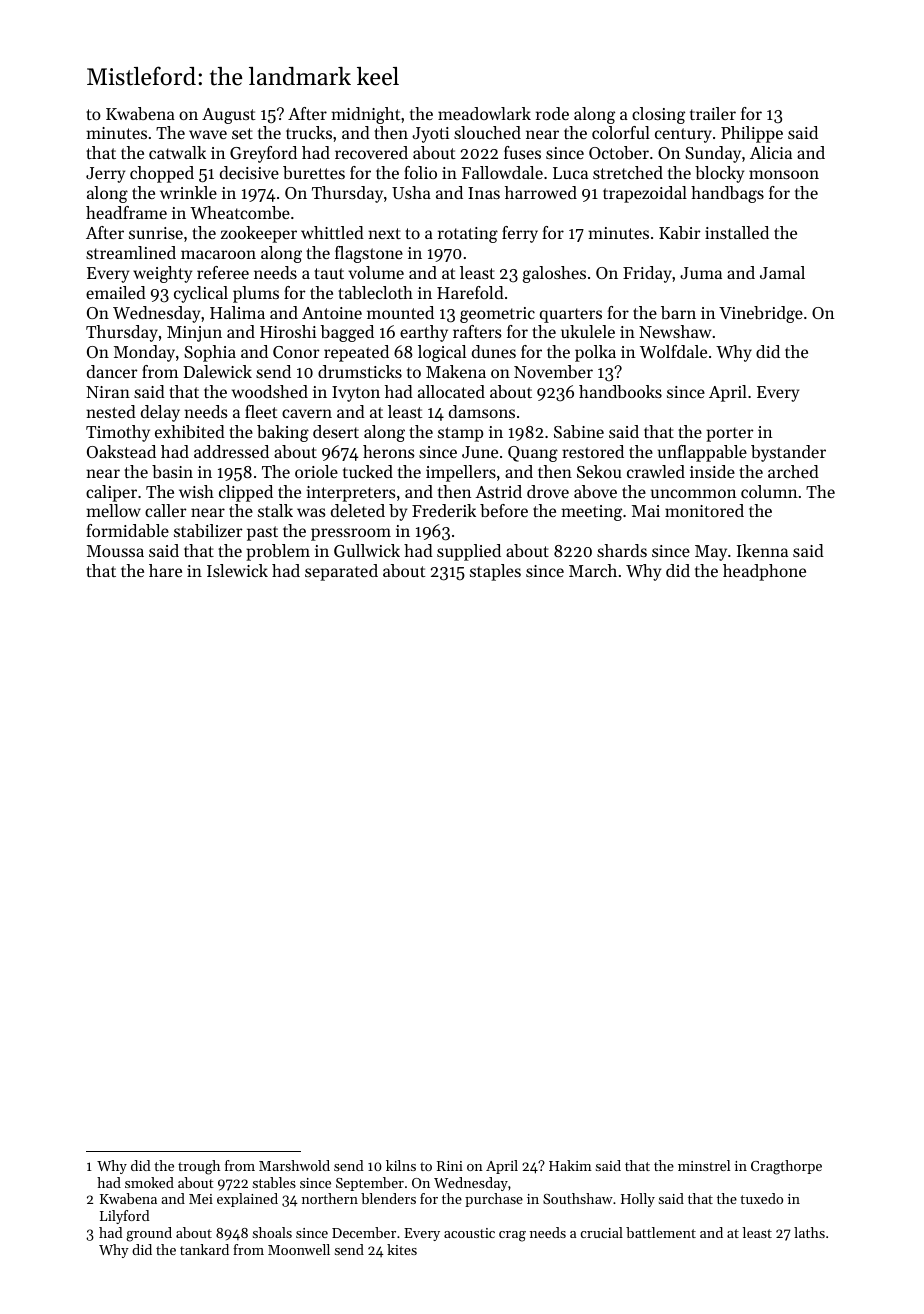  I want to click on March, so click(593, 570).
